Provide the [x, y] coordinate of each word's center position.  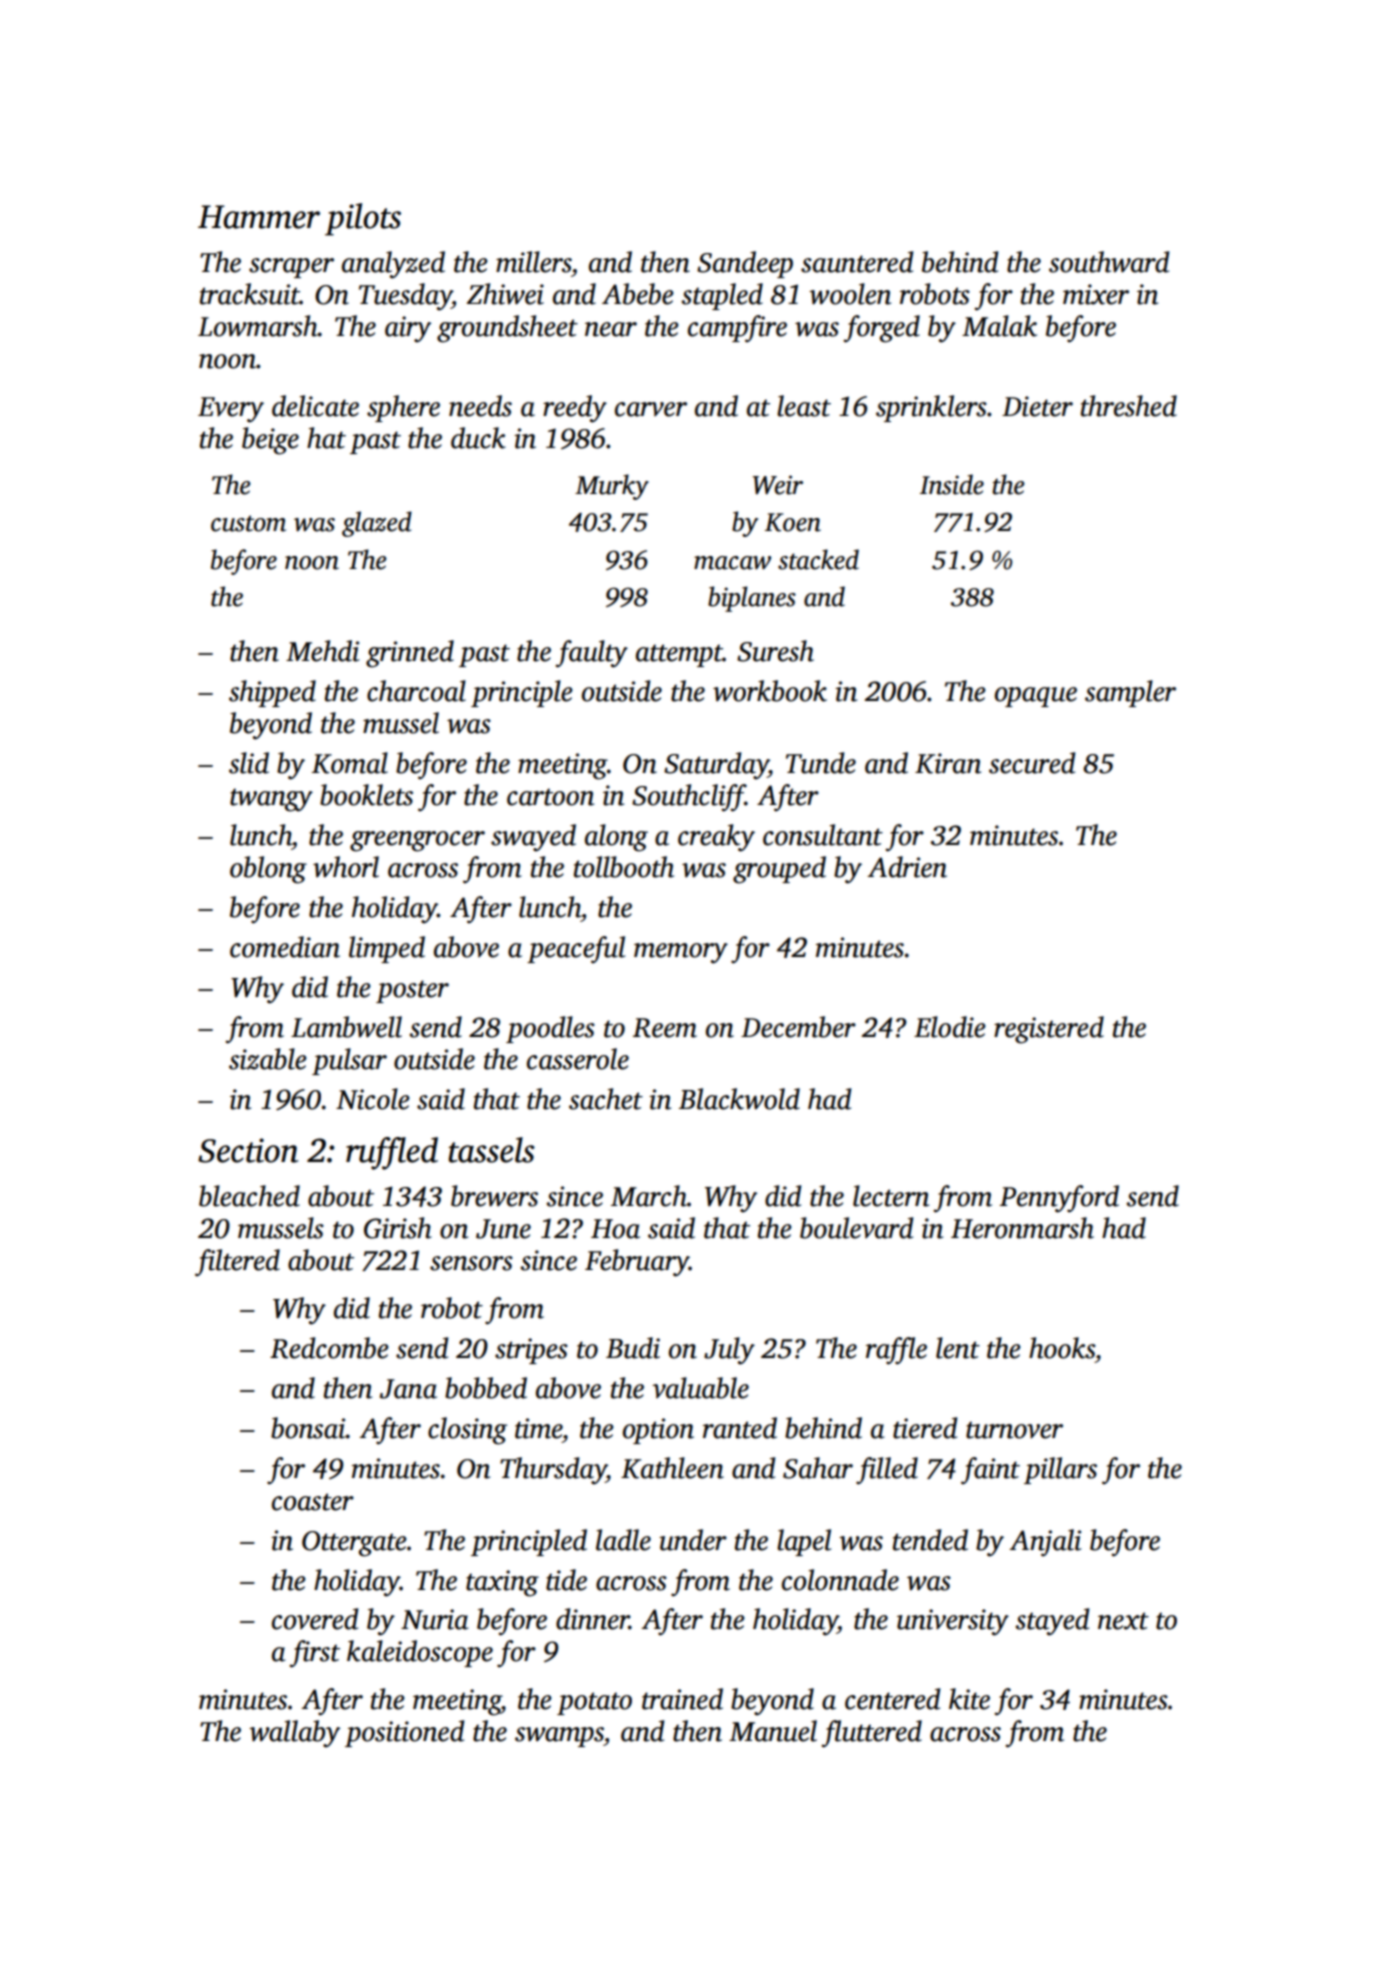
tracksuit [250, 294]
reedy [575, 409]
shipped [272, 693]
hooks [1062, 1348]
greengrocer [417, 841]
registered [1049, 1030]
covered [315, 1619]
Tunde [821, 763]
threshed [1129, 406]
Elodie [950, 1027]
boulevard [856, 1228]
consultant [823, 835]
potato [594, 1703]
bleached [249, 1196]
